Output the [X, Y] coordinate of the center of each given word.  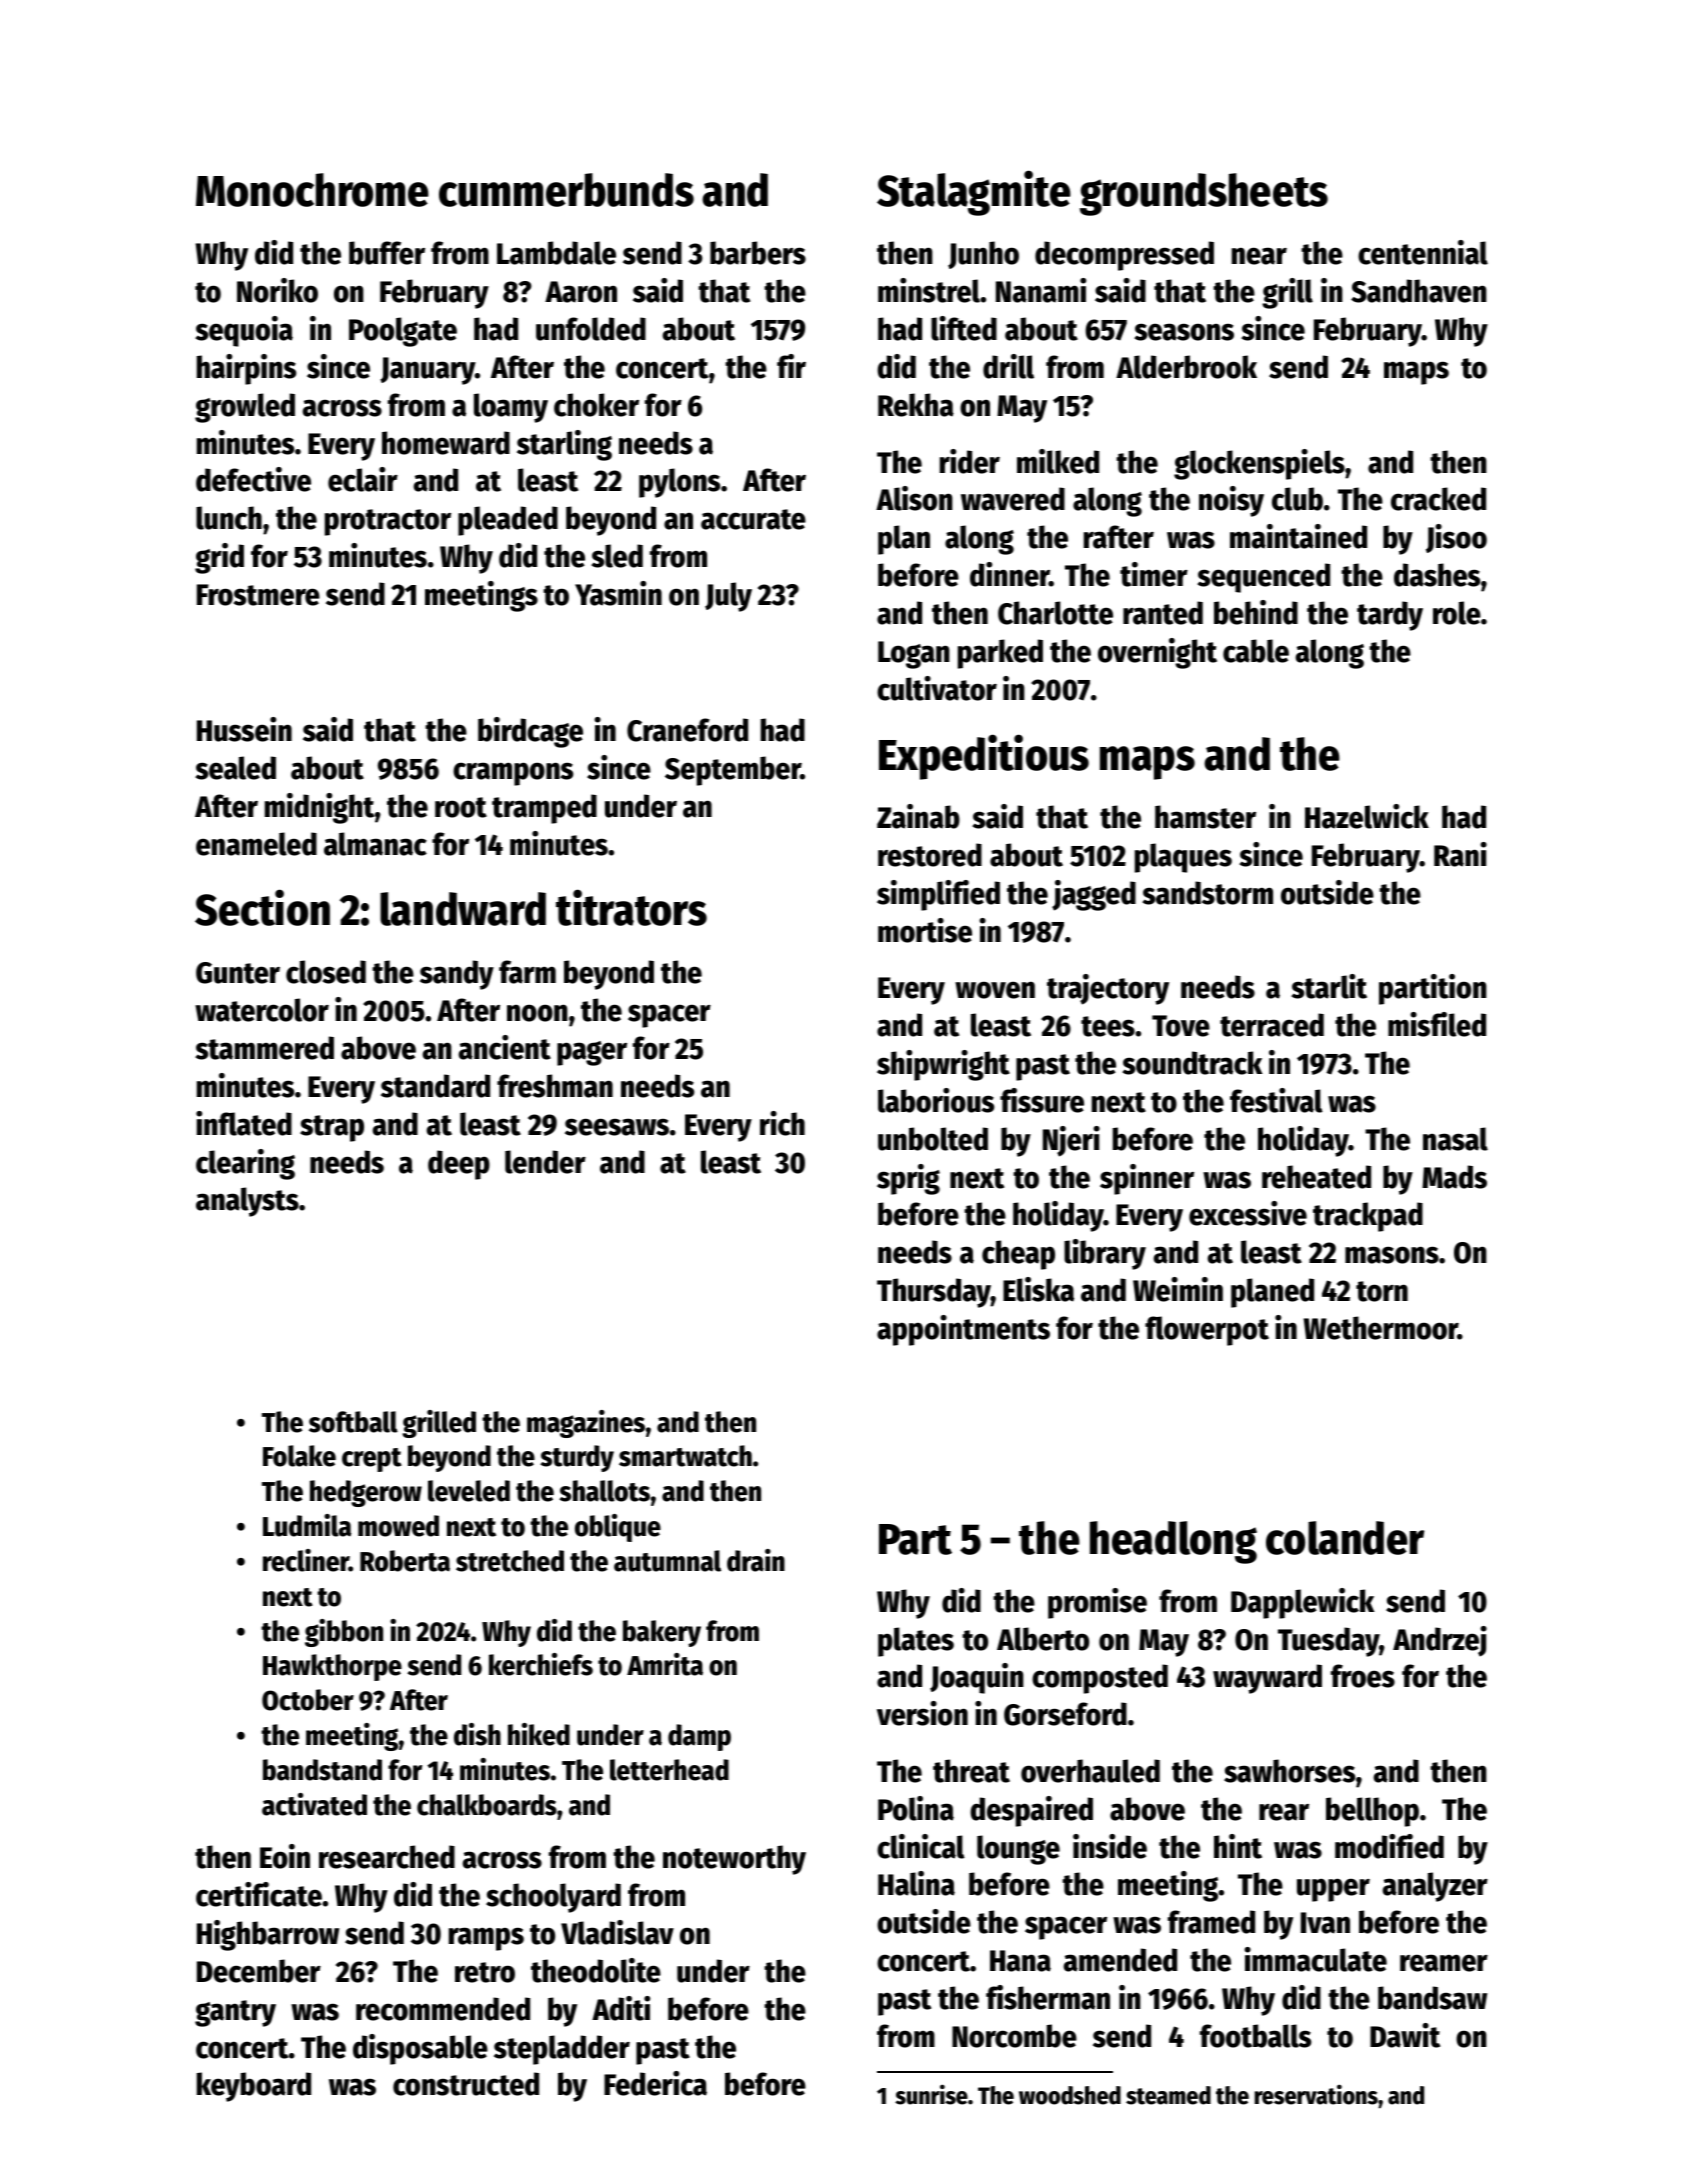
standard [435, 1086]
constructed [466, 2084]
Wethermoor [1381, 1328]
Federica [655, 2083]
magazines [586, 1424]
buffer [387, 253]
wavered [1013, 499]
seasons [1184, 332]
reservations [1316, 2094]
